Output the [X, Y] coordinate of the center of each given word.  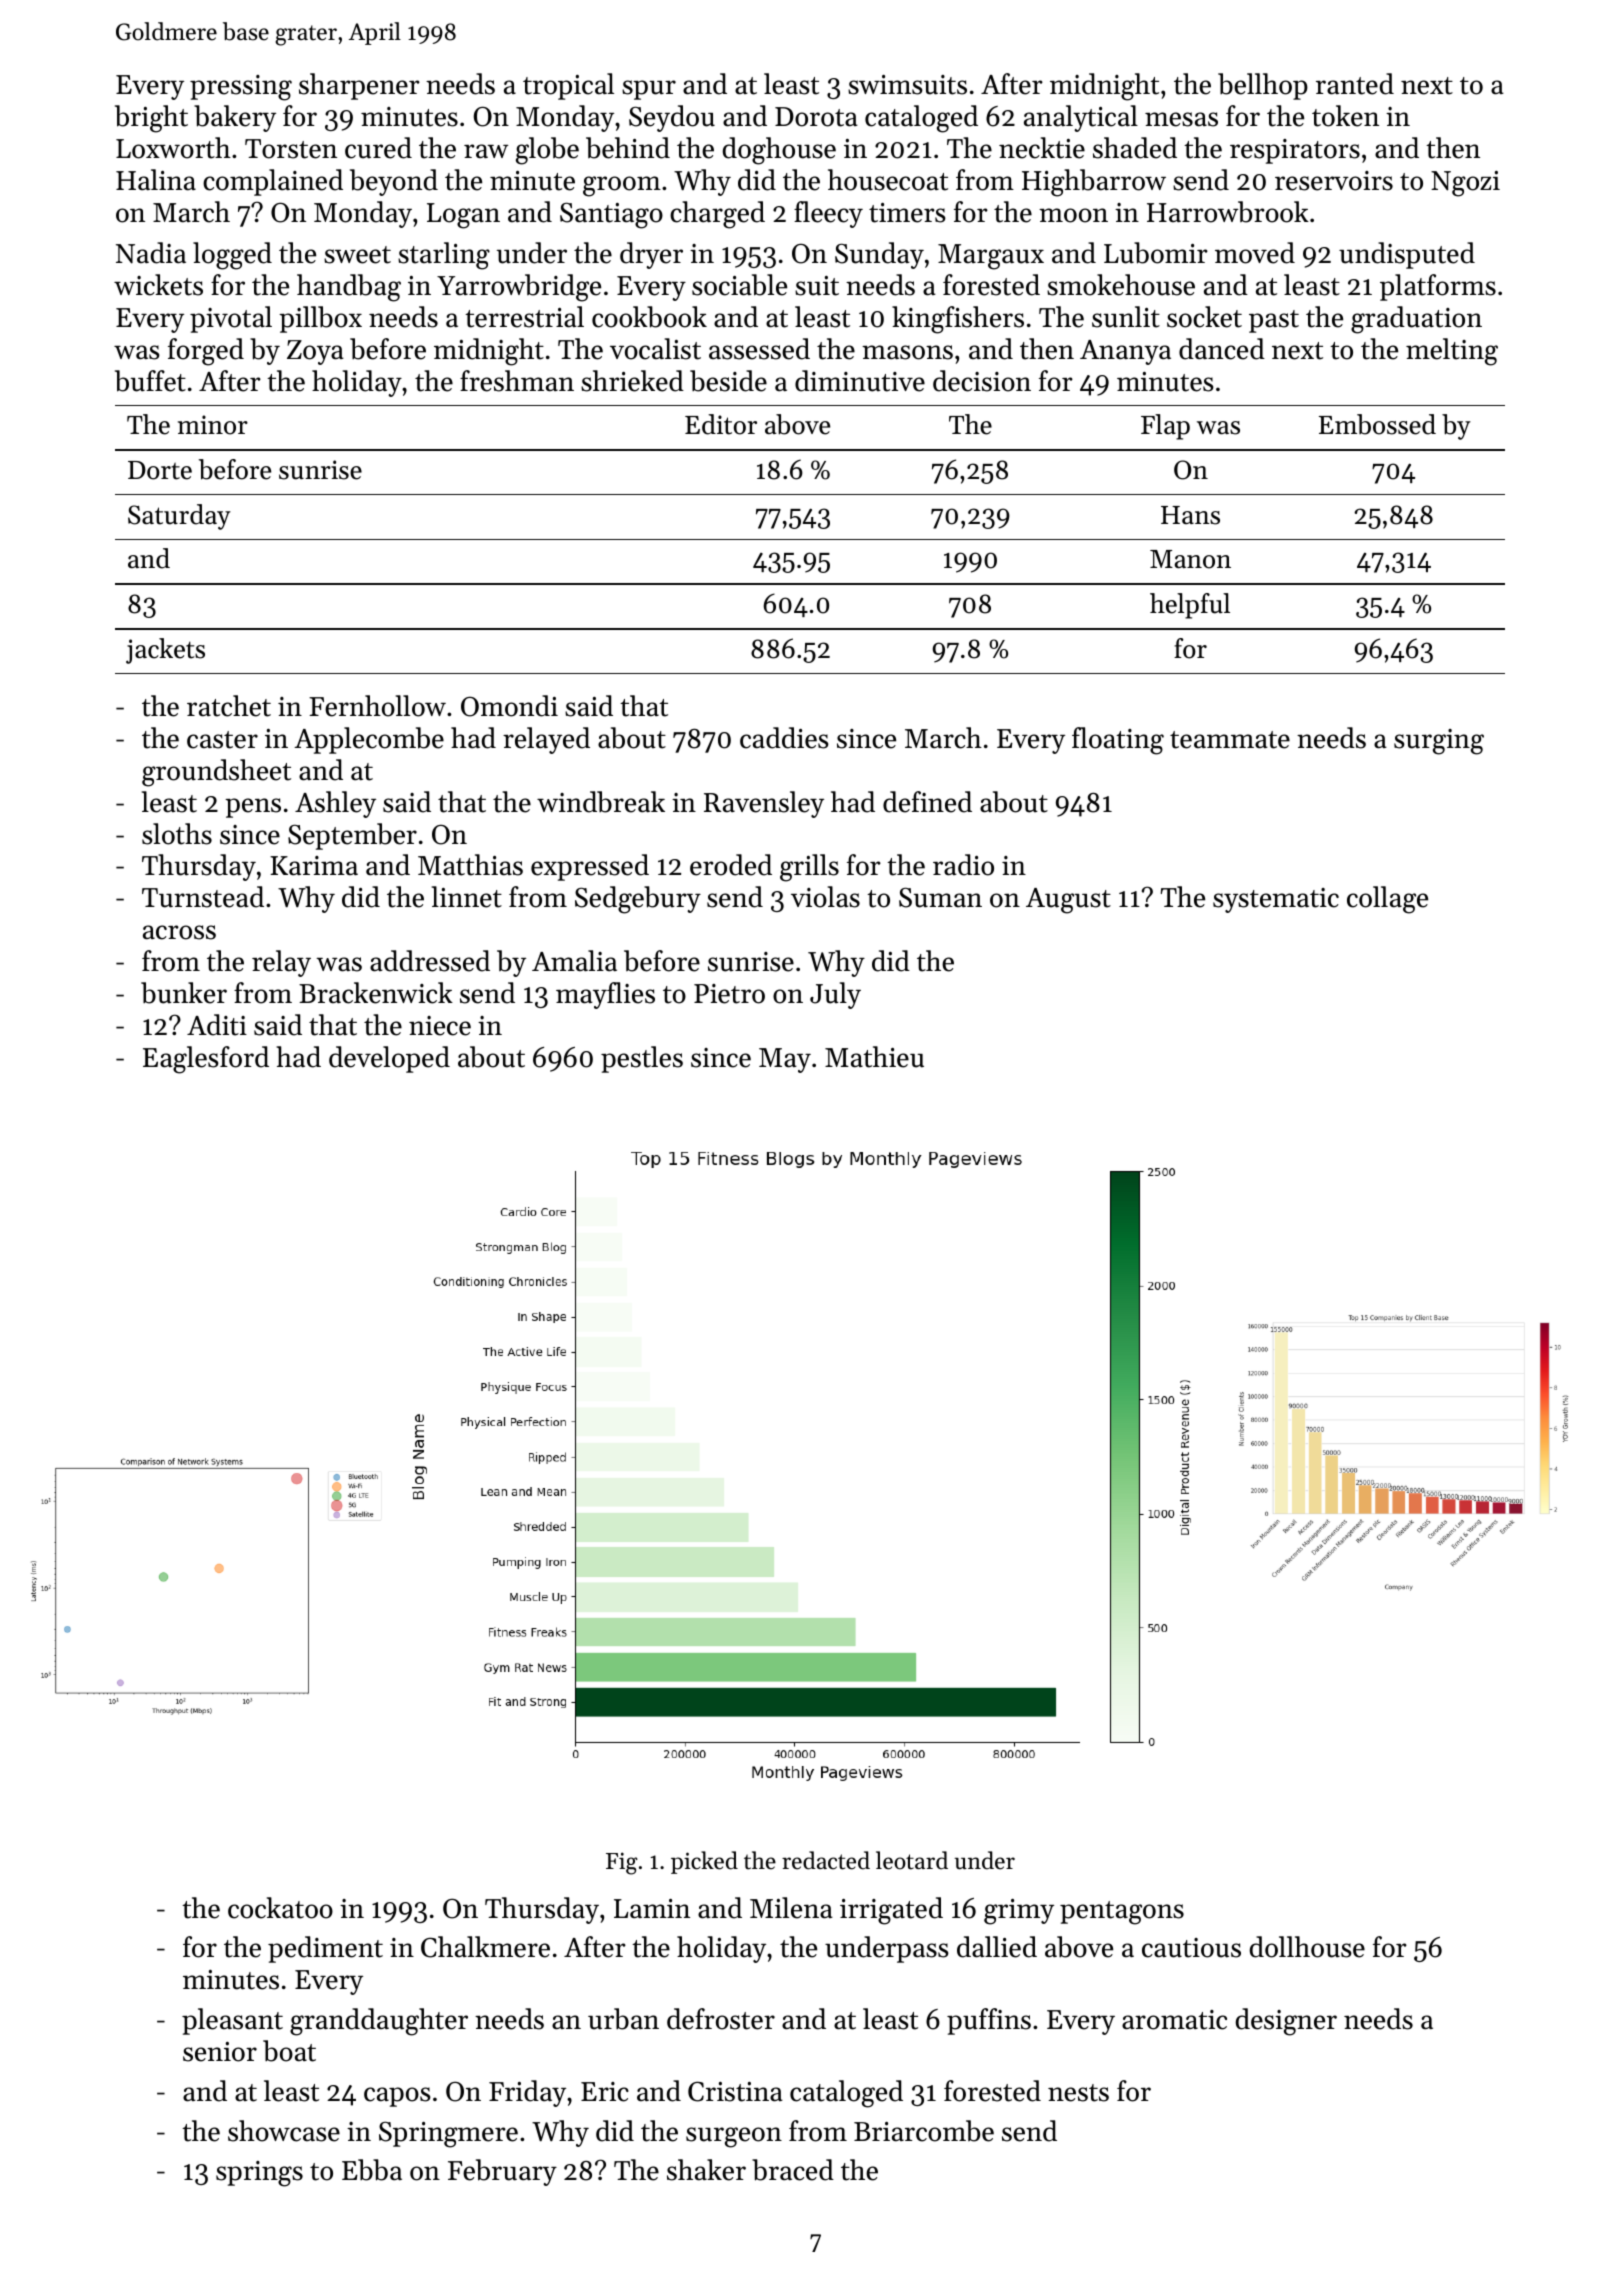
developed [389, 1059]
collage [1387, 900]
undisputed [1407, 255]
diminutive [860, 381]
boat [289, 2051]
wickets [158, 285]
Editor [721, 424]
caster [222, 740]
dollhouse [1307, 1947]
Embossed [1377, 424]
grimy [1019, 1912]
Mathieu [874, 1057]
